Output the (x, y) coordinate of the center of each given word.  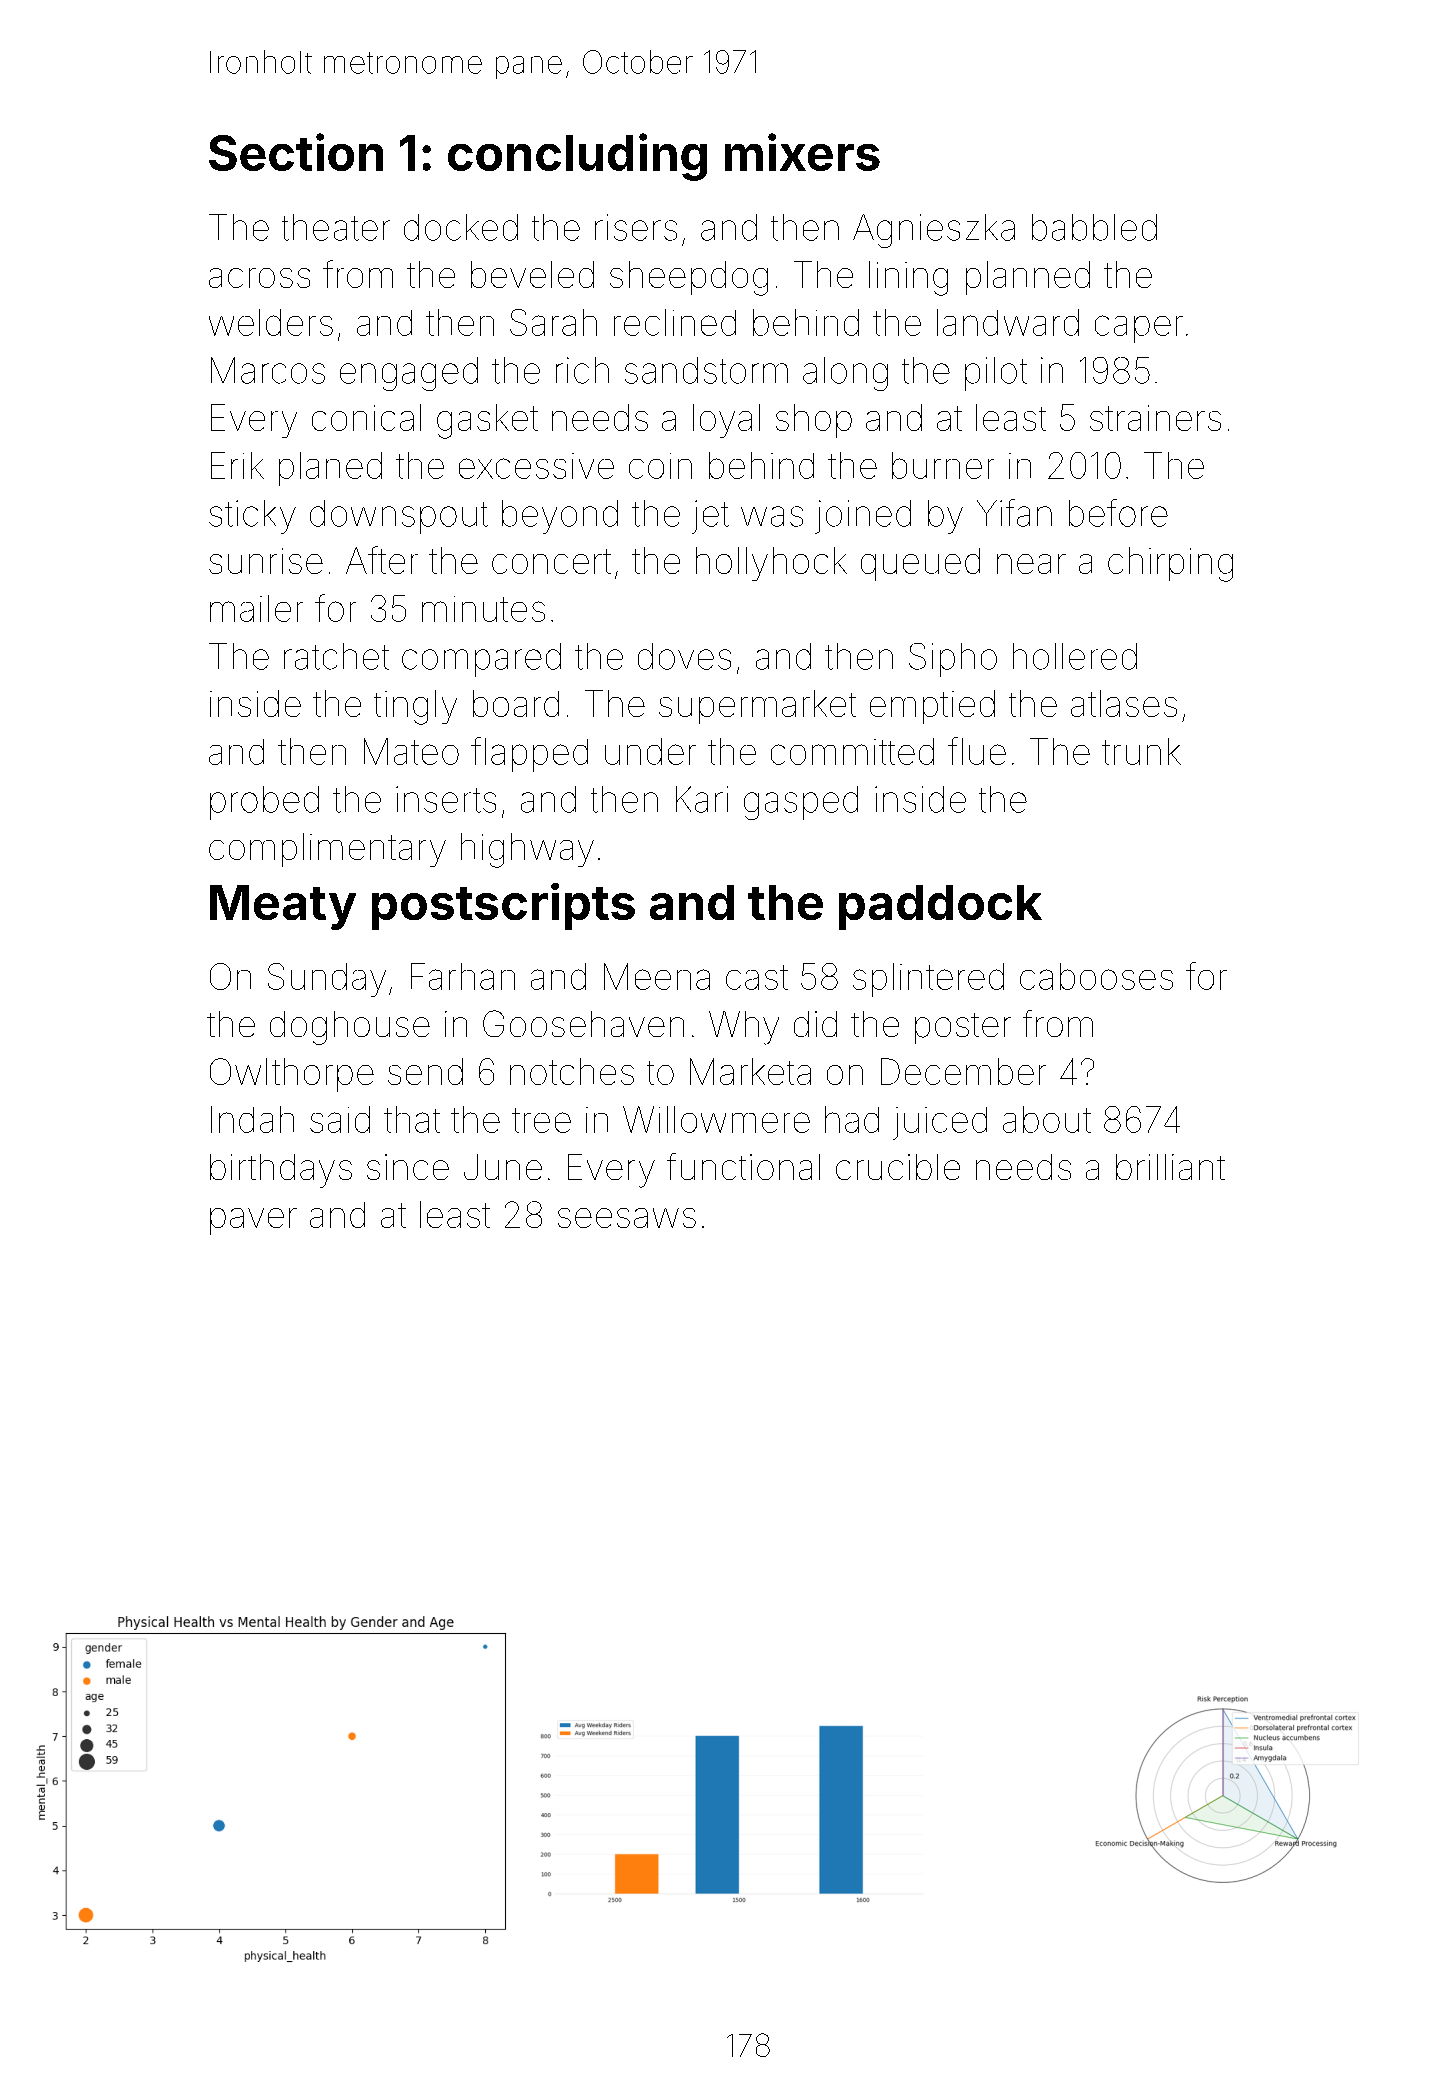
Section (296, 152)
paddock (940, 907)
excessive (536, 466)
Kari (702, 799)
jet (710, 517)
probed (264, 803)
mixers (802, 152)
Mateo (411, 751)
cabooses (1096, 976)
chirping (1170, 564)
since (408, 1167)
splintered (928, 980)
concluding (577, 157)
